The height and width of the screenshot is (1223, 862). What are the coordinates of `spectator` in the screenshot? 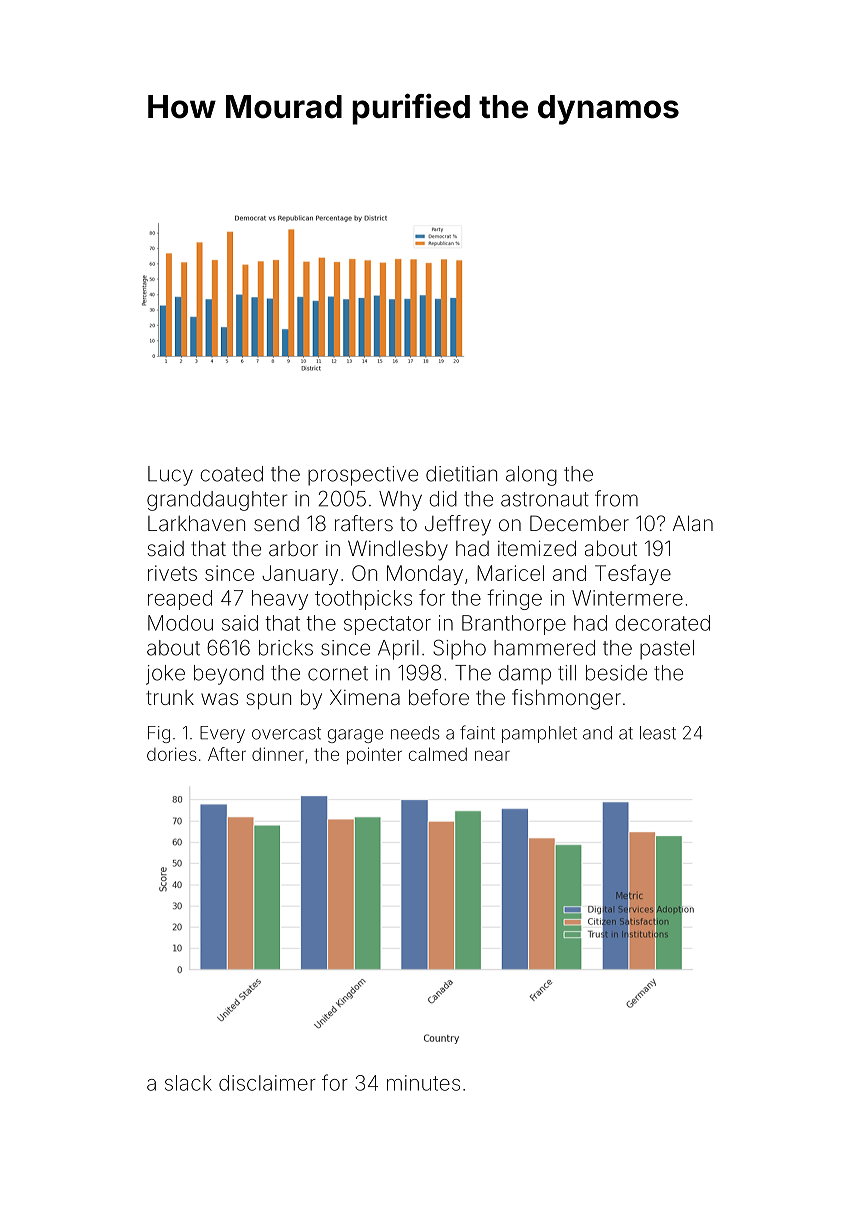 It's located at (387, 625).
